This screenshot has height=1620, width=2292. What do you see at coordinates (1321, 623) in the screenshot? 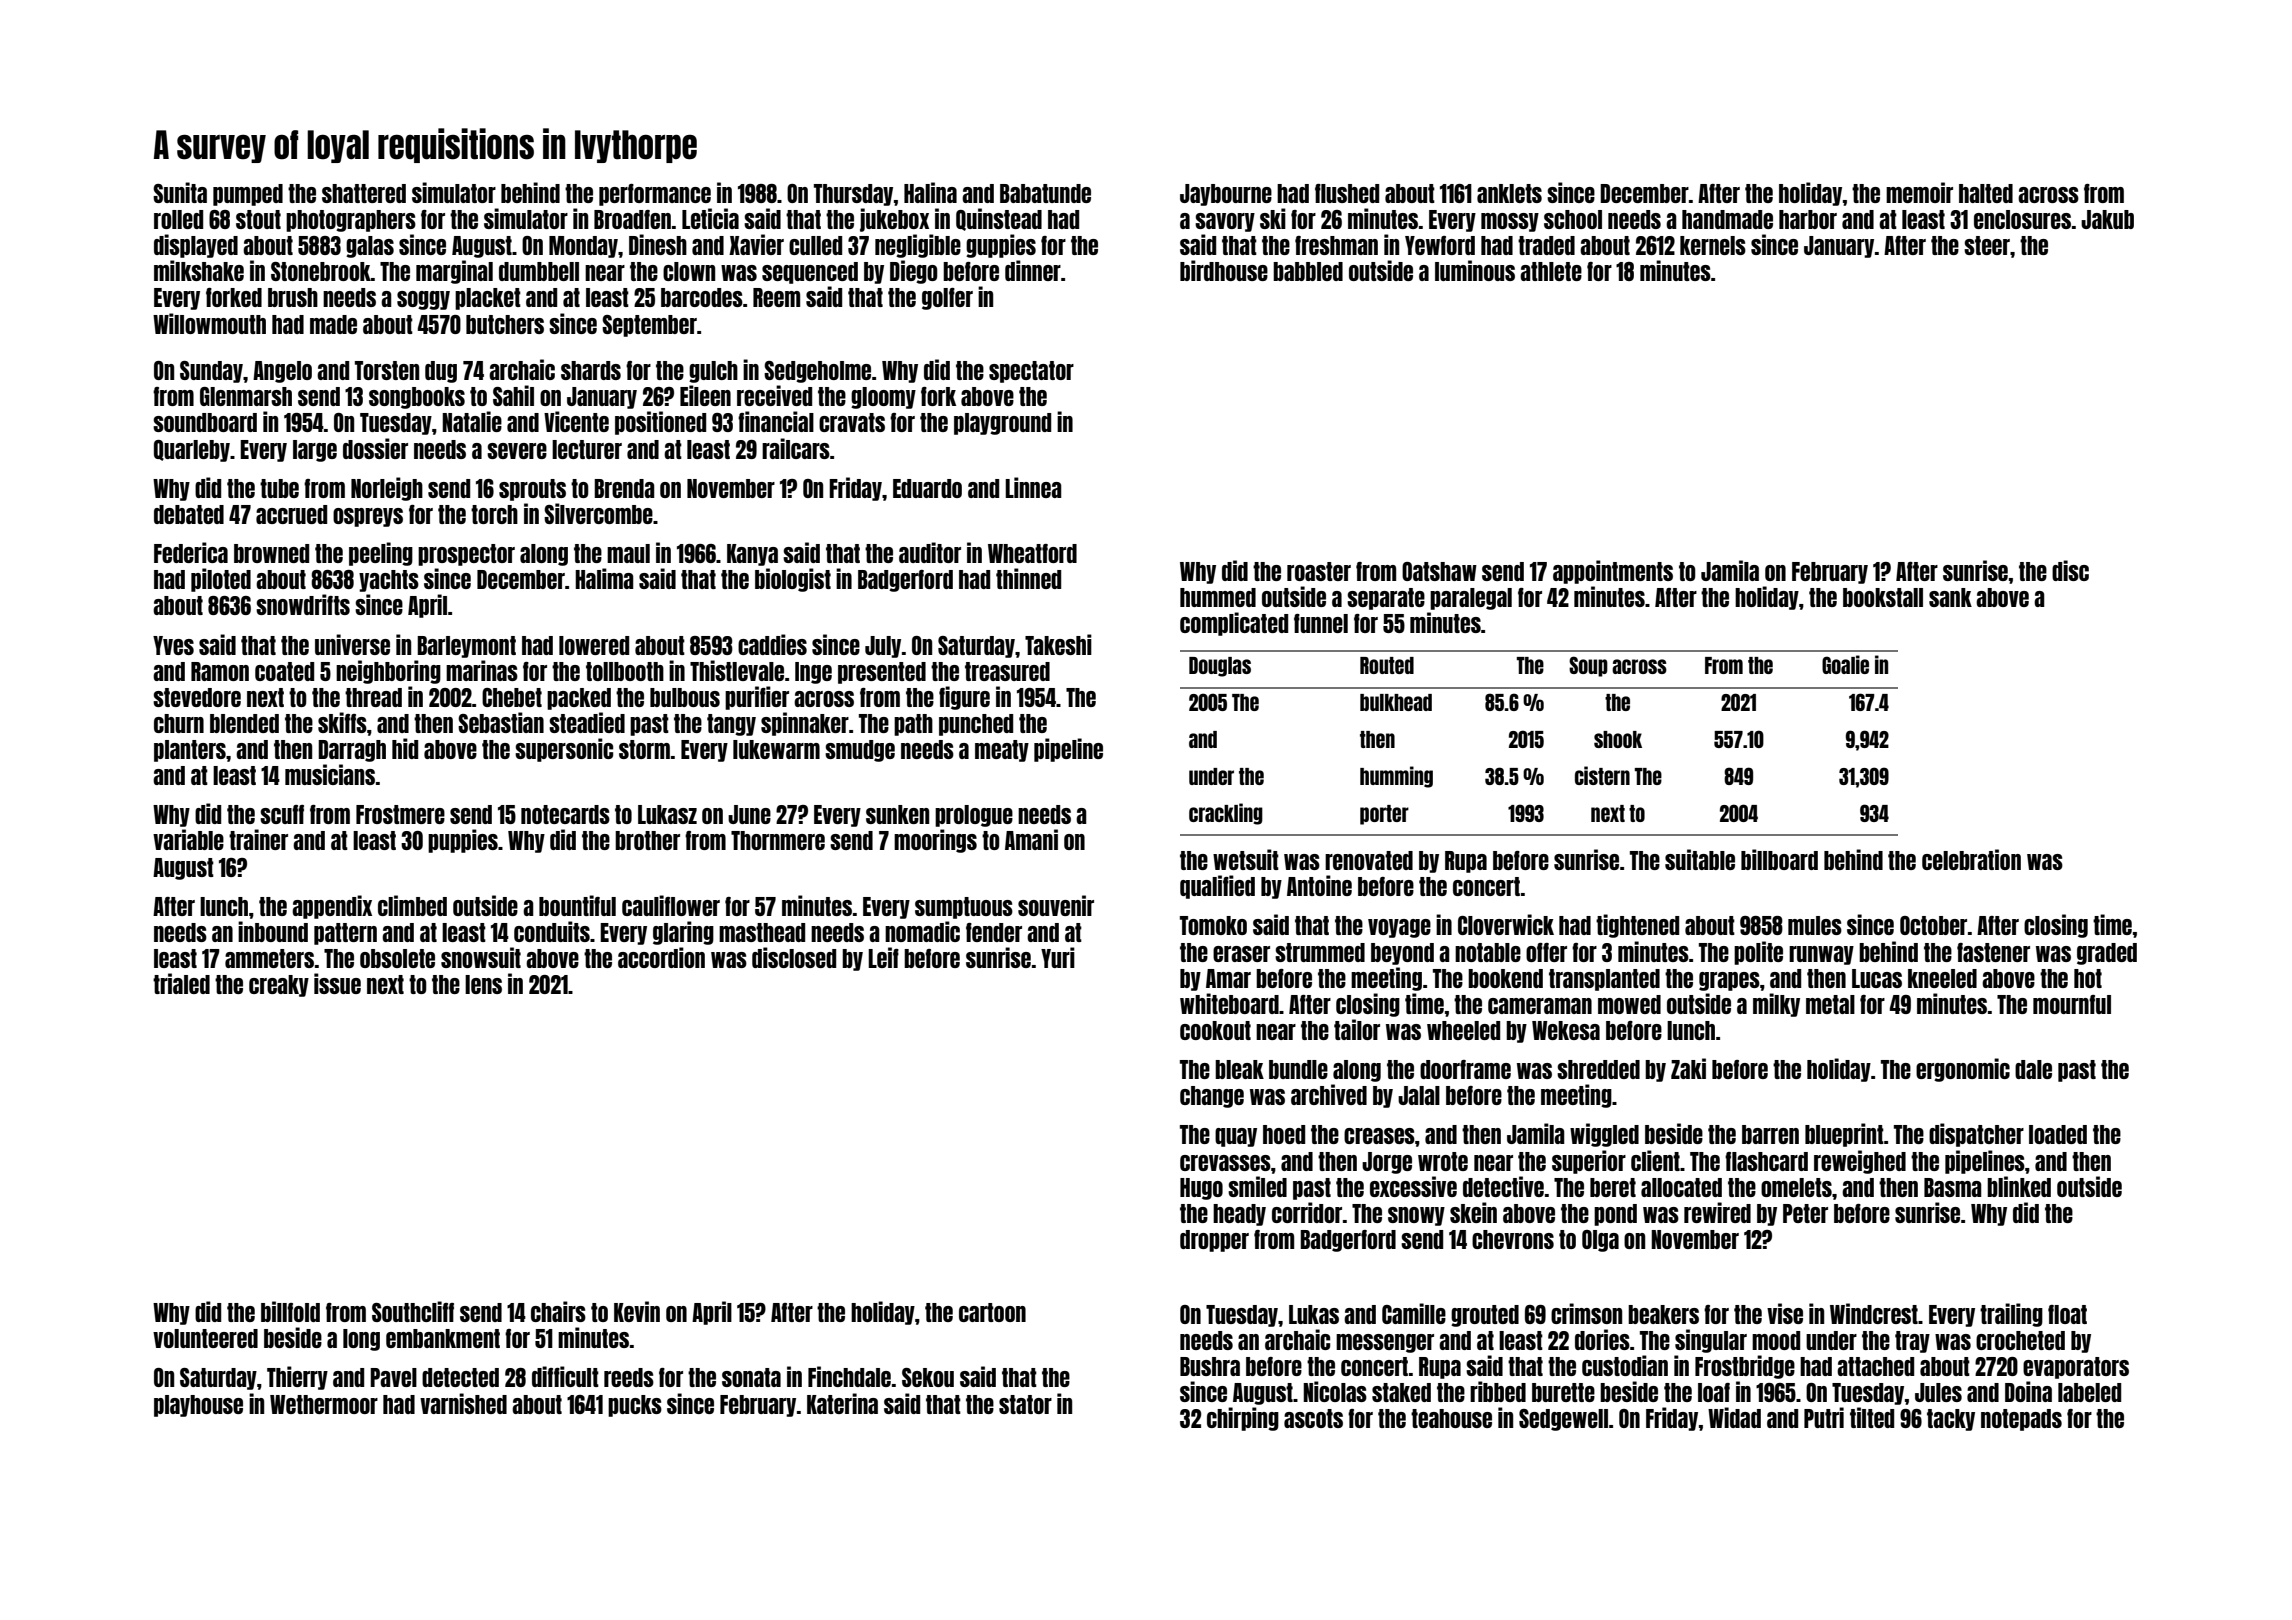
I see `funnel` at bounding box center [1321, 623].
